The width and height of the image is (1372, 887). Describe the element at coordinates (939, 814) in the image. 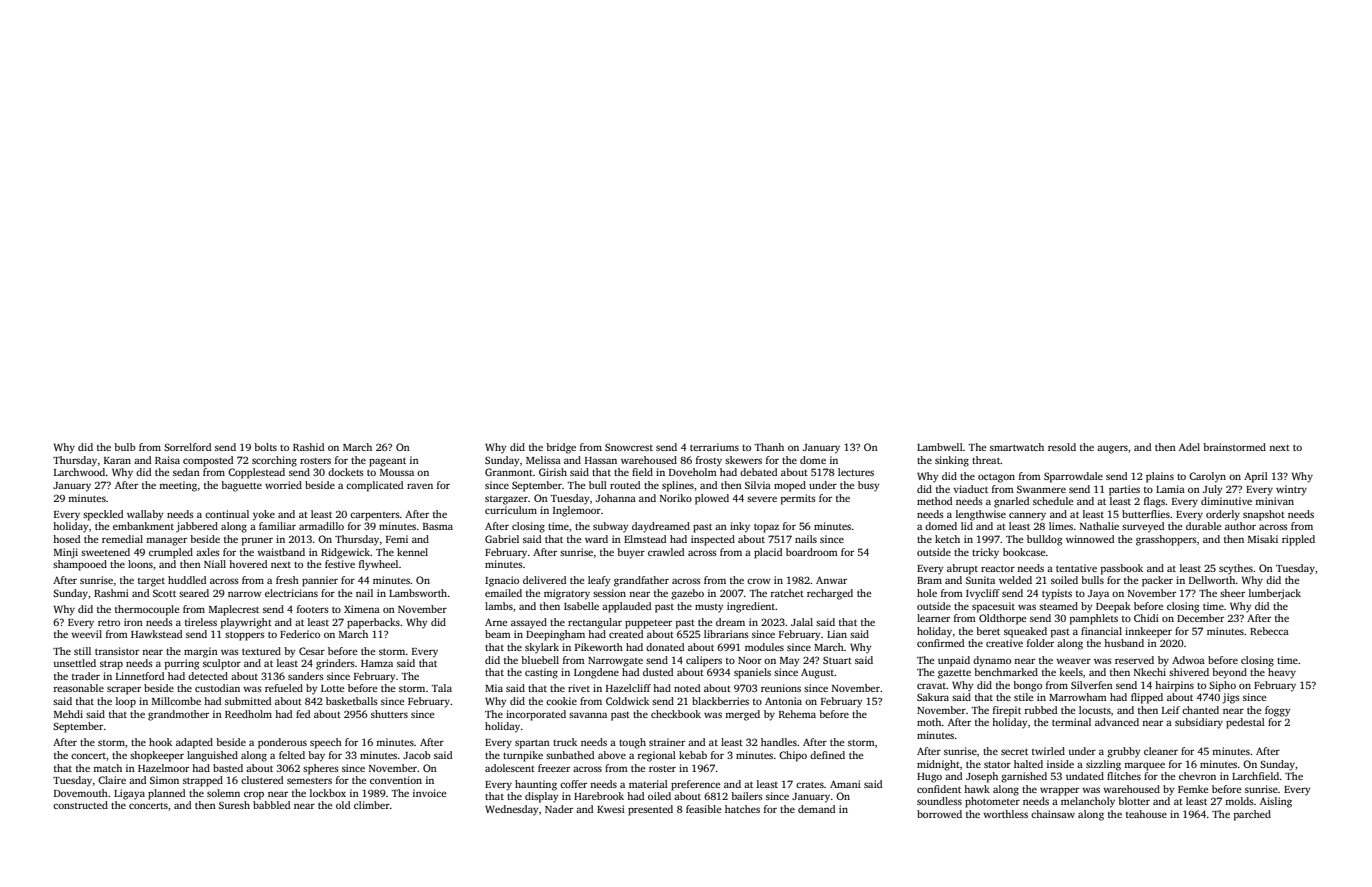

I see `borrowed` at that location.
